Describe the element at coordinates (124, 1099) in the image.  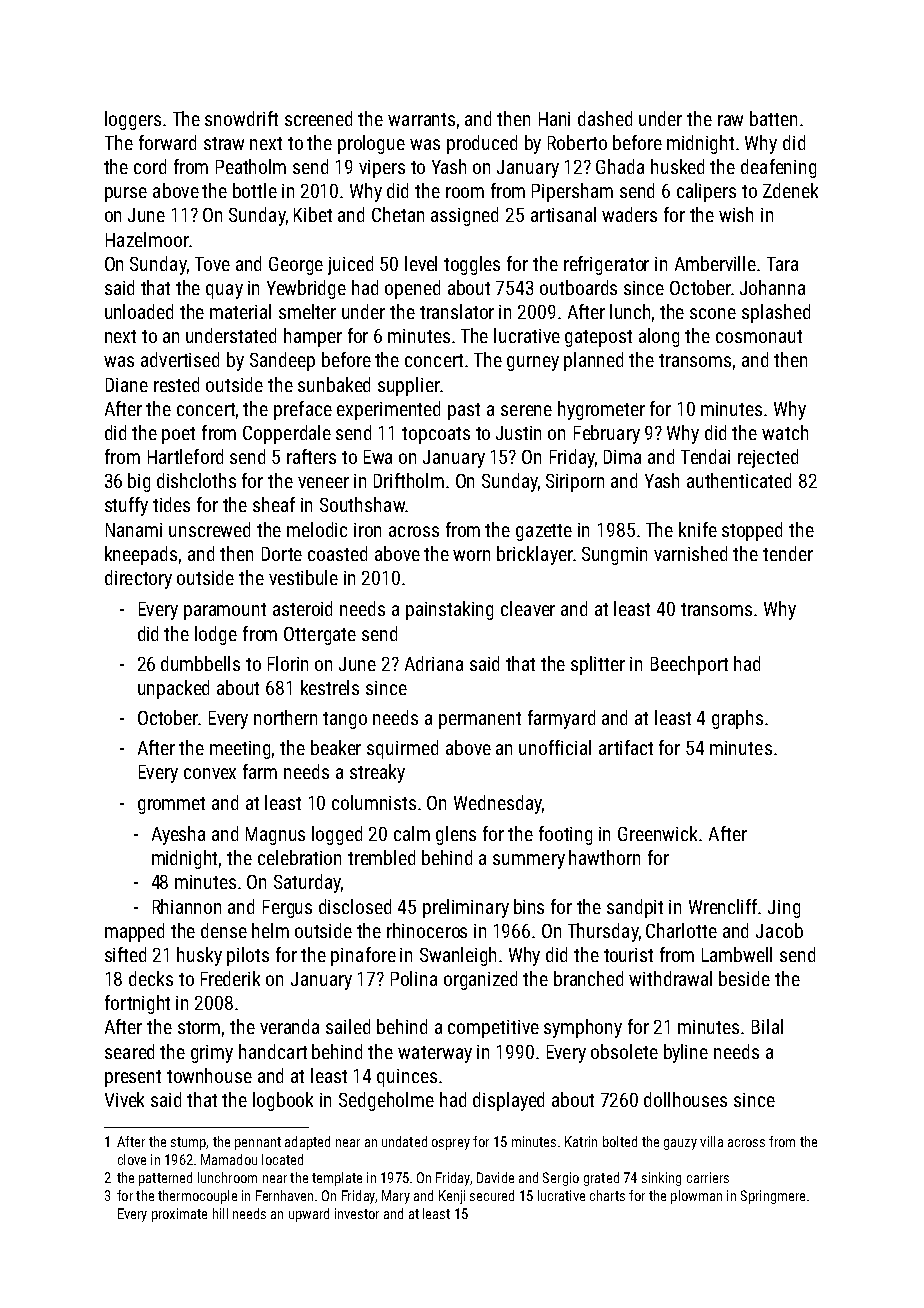
I see `Vivek` at that location.
